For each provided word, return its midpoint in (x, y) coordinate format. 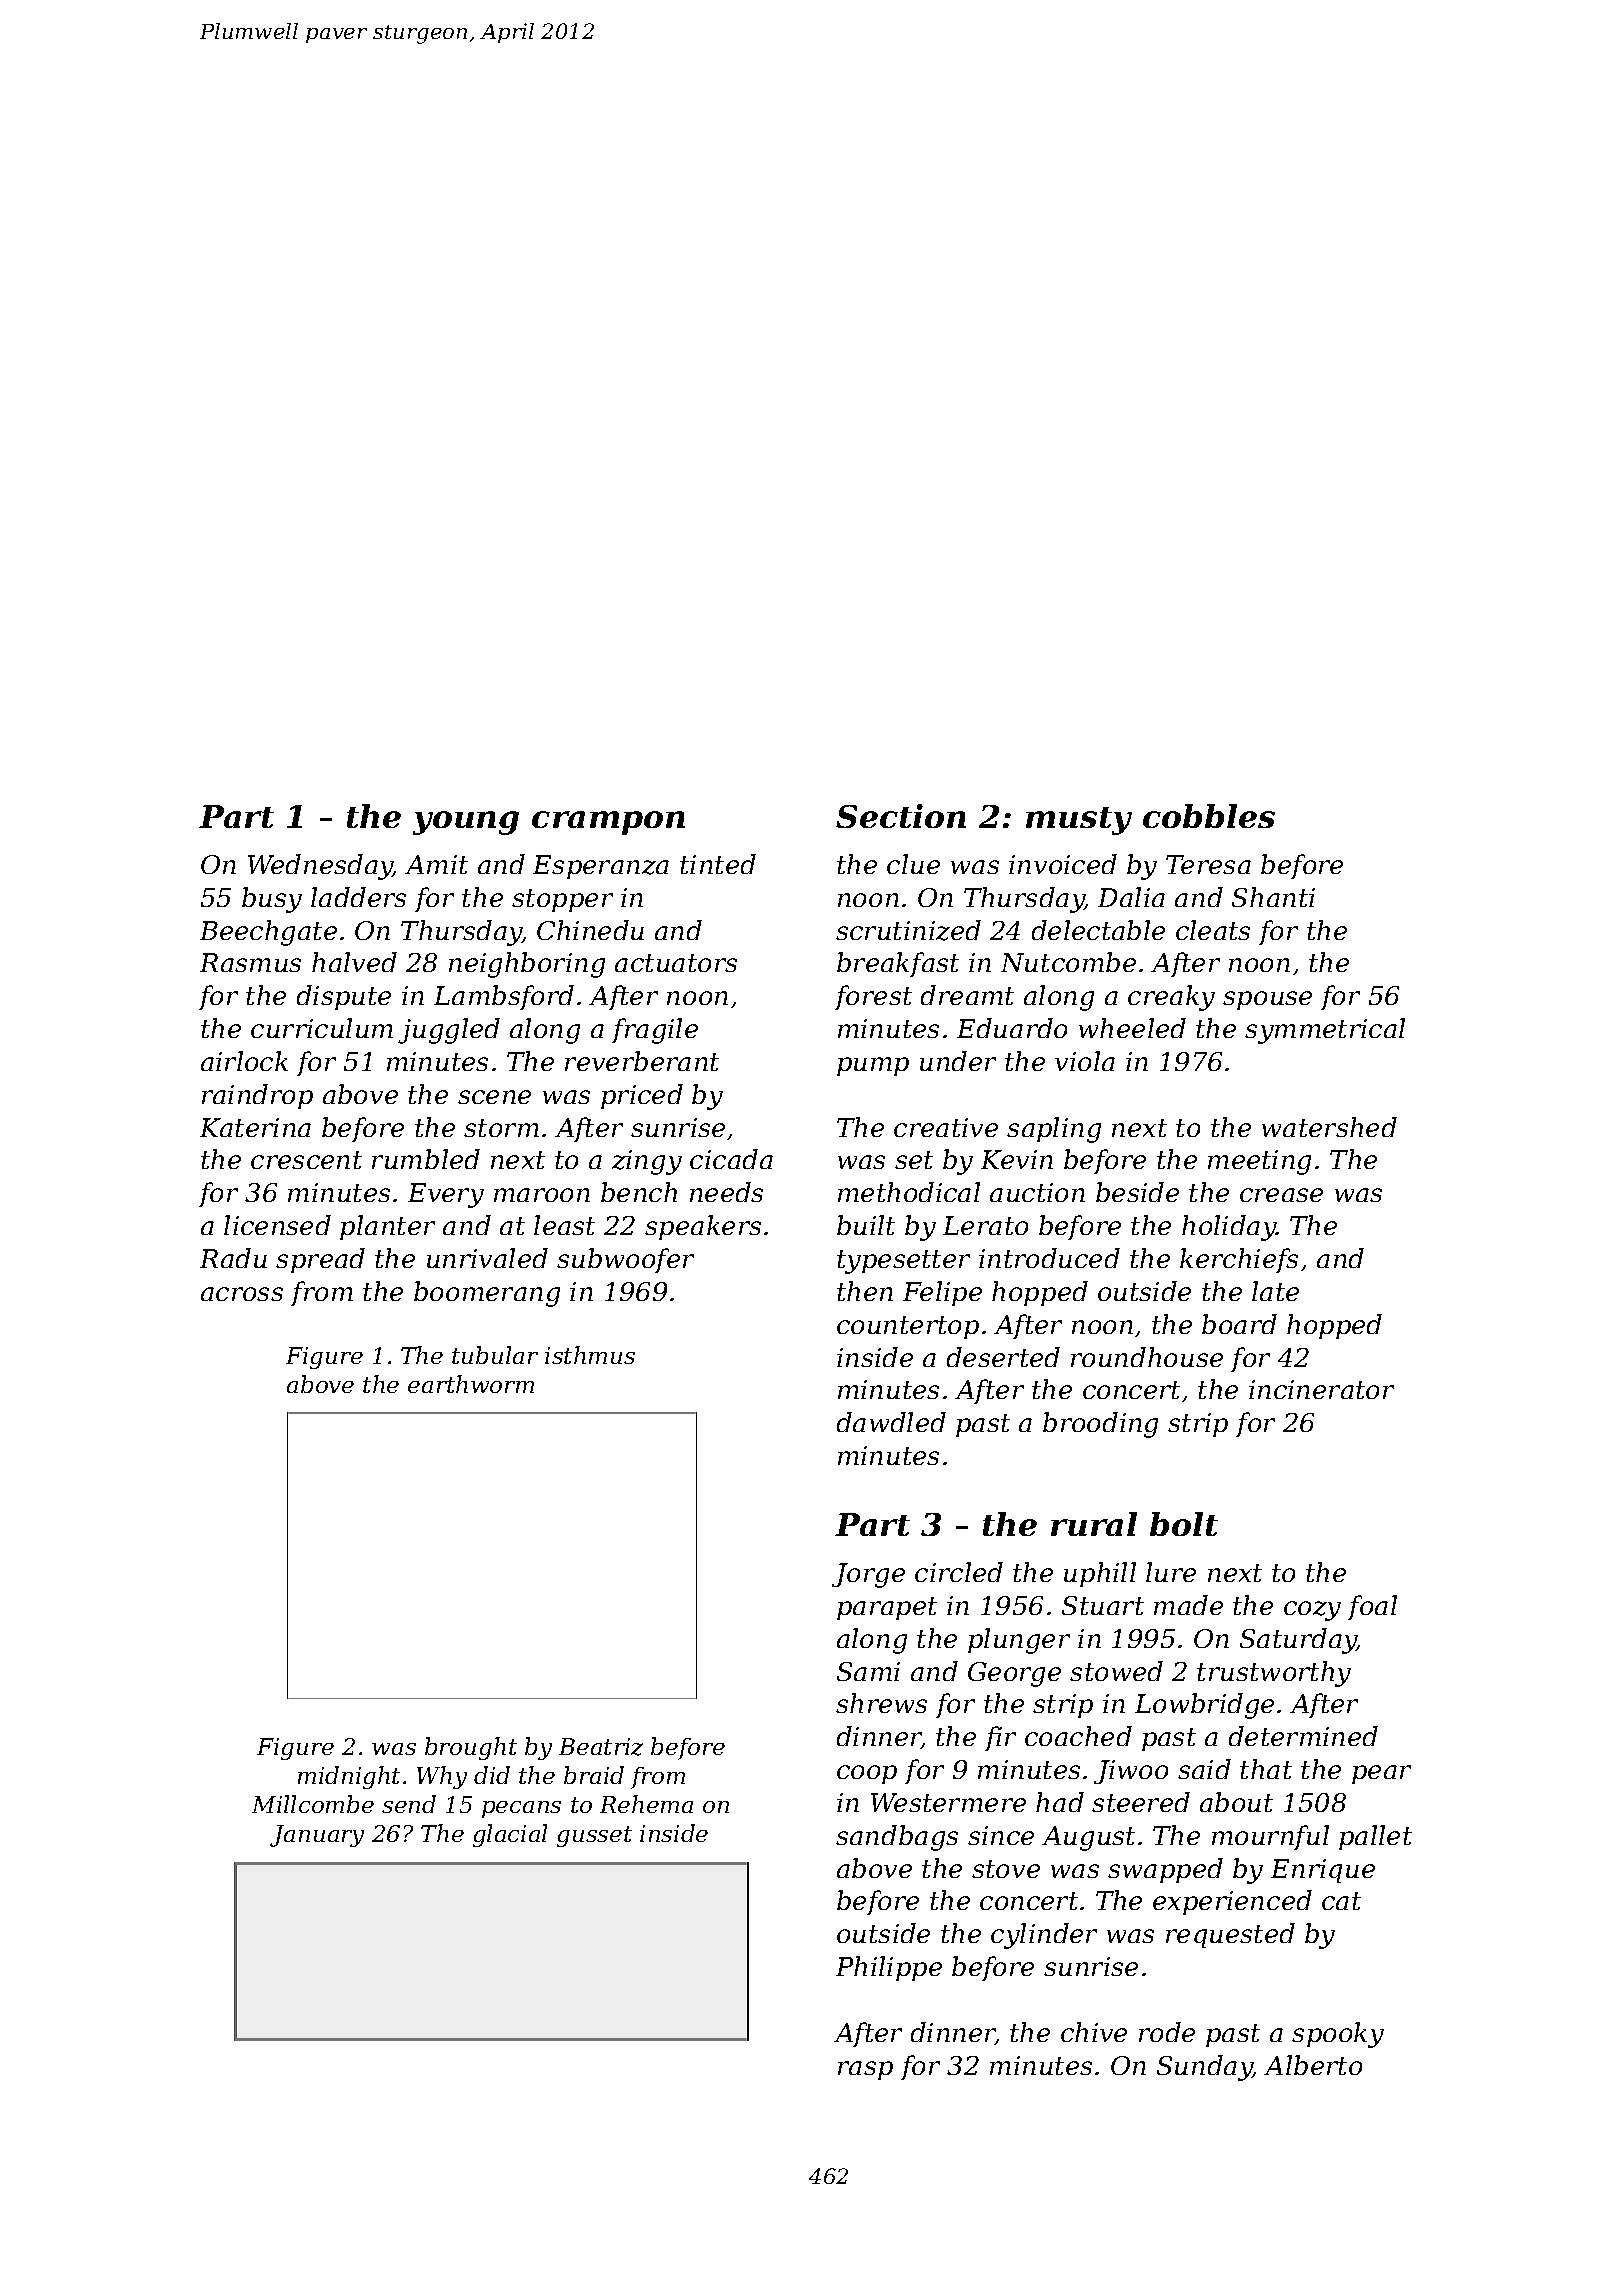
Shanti (1273, 897)
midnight (349, 1777)
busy (272, 900)
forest (873, 997)
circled (959, 1572)
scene (494, 1097)
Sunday (1204, 2068)
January (317, 1836)
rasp (865, 2070)
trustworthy (1274, 1674)
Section (901, 816)
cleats (1213, 930)
